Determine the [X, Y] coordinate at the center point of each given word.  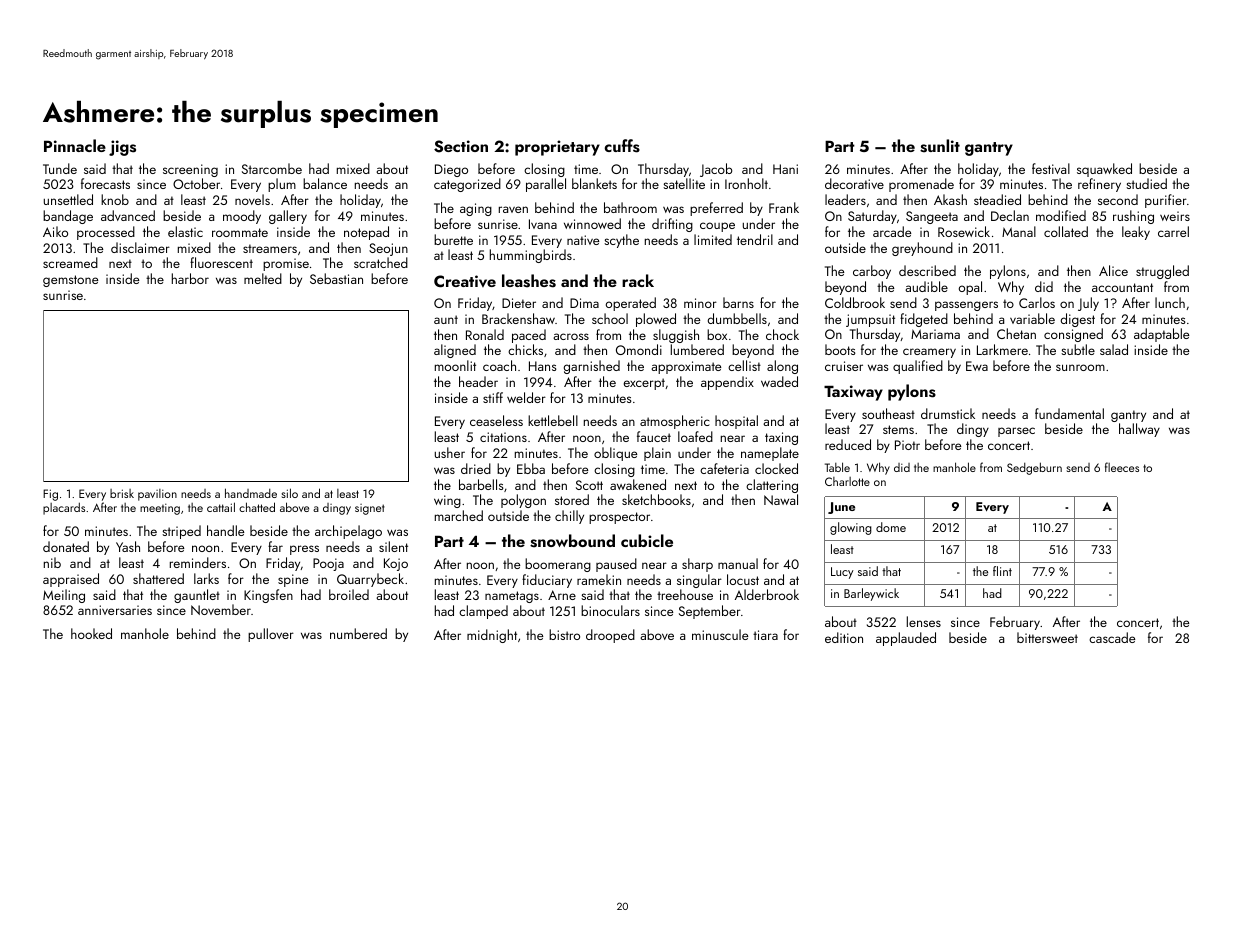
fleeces [1122, 467]
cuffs [622, 146]
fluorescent [221, 262]
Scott [589, 485]
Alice [1113, 270]
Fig [50, 495]
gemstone [70, 281]
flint [1002, 571]
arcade [892, 231]
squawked [1104, 170]
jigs [122, 148]
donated [66, 546]
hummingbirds [531, 256]
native [583, 240]
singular [699, 581]
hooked [91, 633]
